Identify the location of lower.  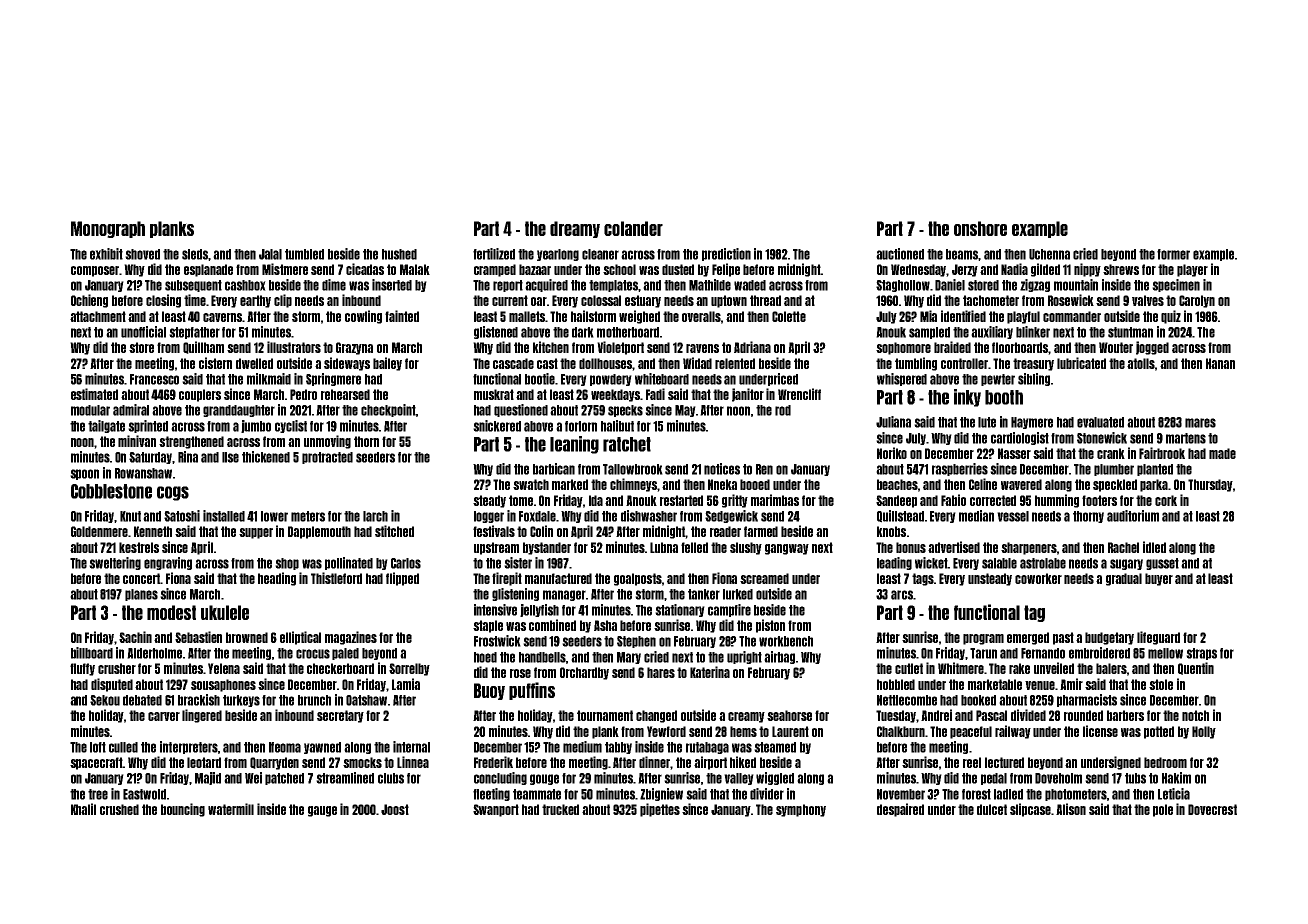
(274, 516).
